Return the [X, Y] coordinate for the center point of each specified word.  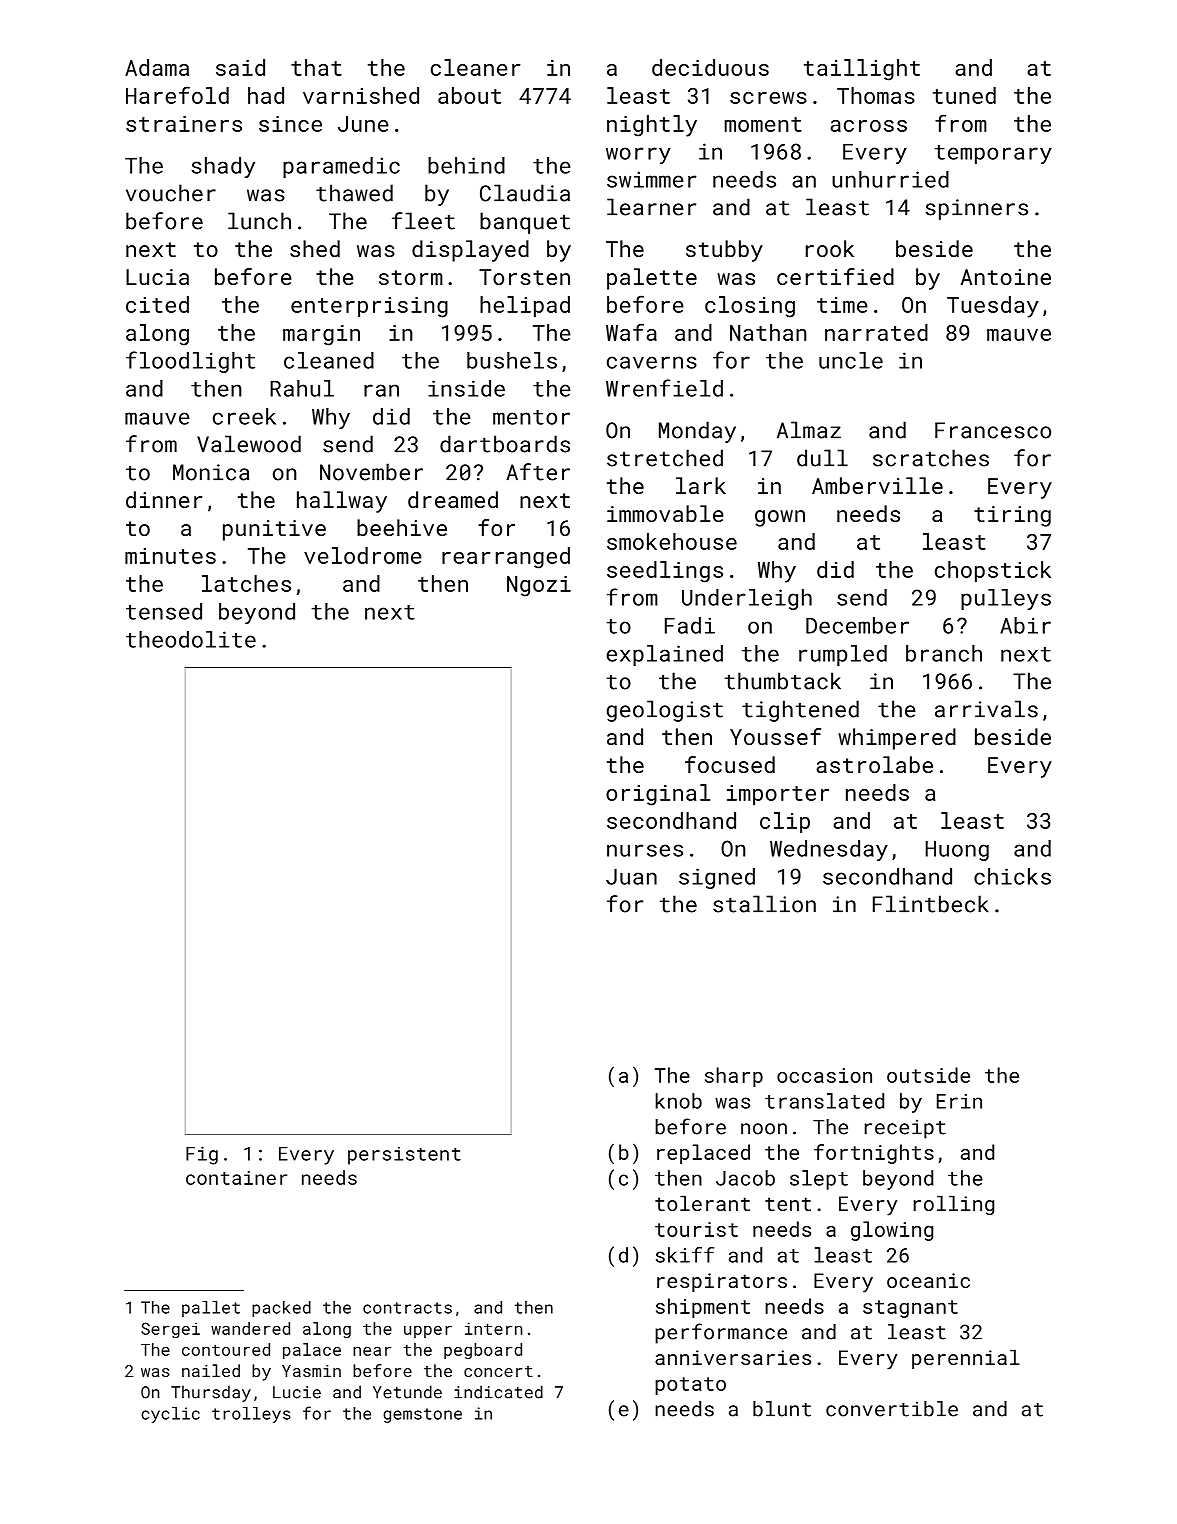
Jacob [745, 1178]
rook [830, 248]
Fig [202, 1155]
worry [638, 155]
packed [281, 1309]
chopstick [993, 571]
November [371, 472]
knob [679, 1101]
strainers [184, 124]
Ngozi [539, 586]
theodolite [191, 639]
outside [928, 1075]
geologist [665, 711]
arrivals [986, 709]
